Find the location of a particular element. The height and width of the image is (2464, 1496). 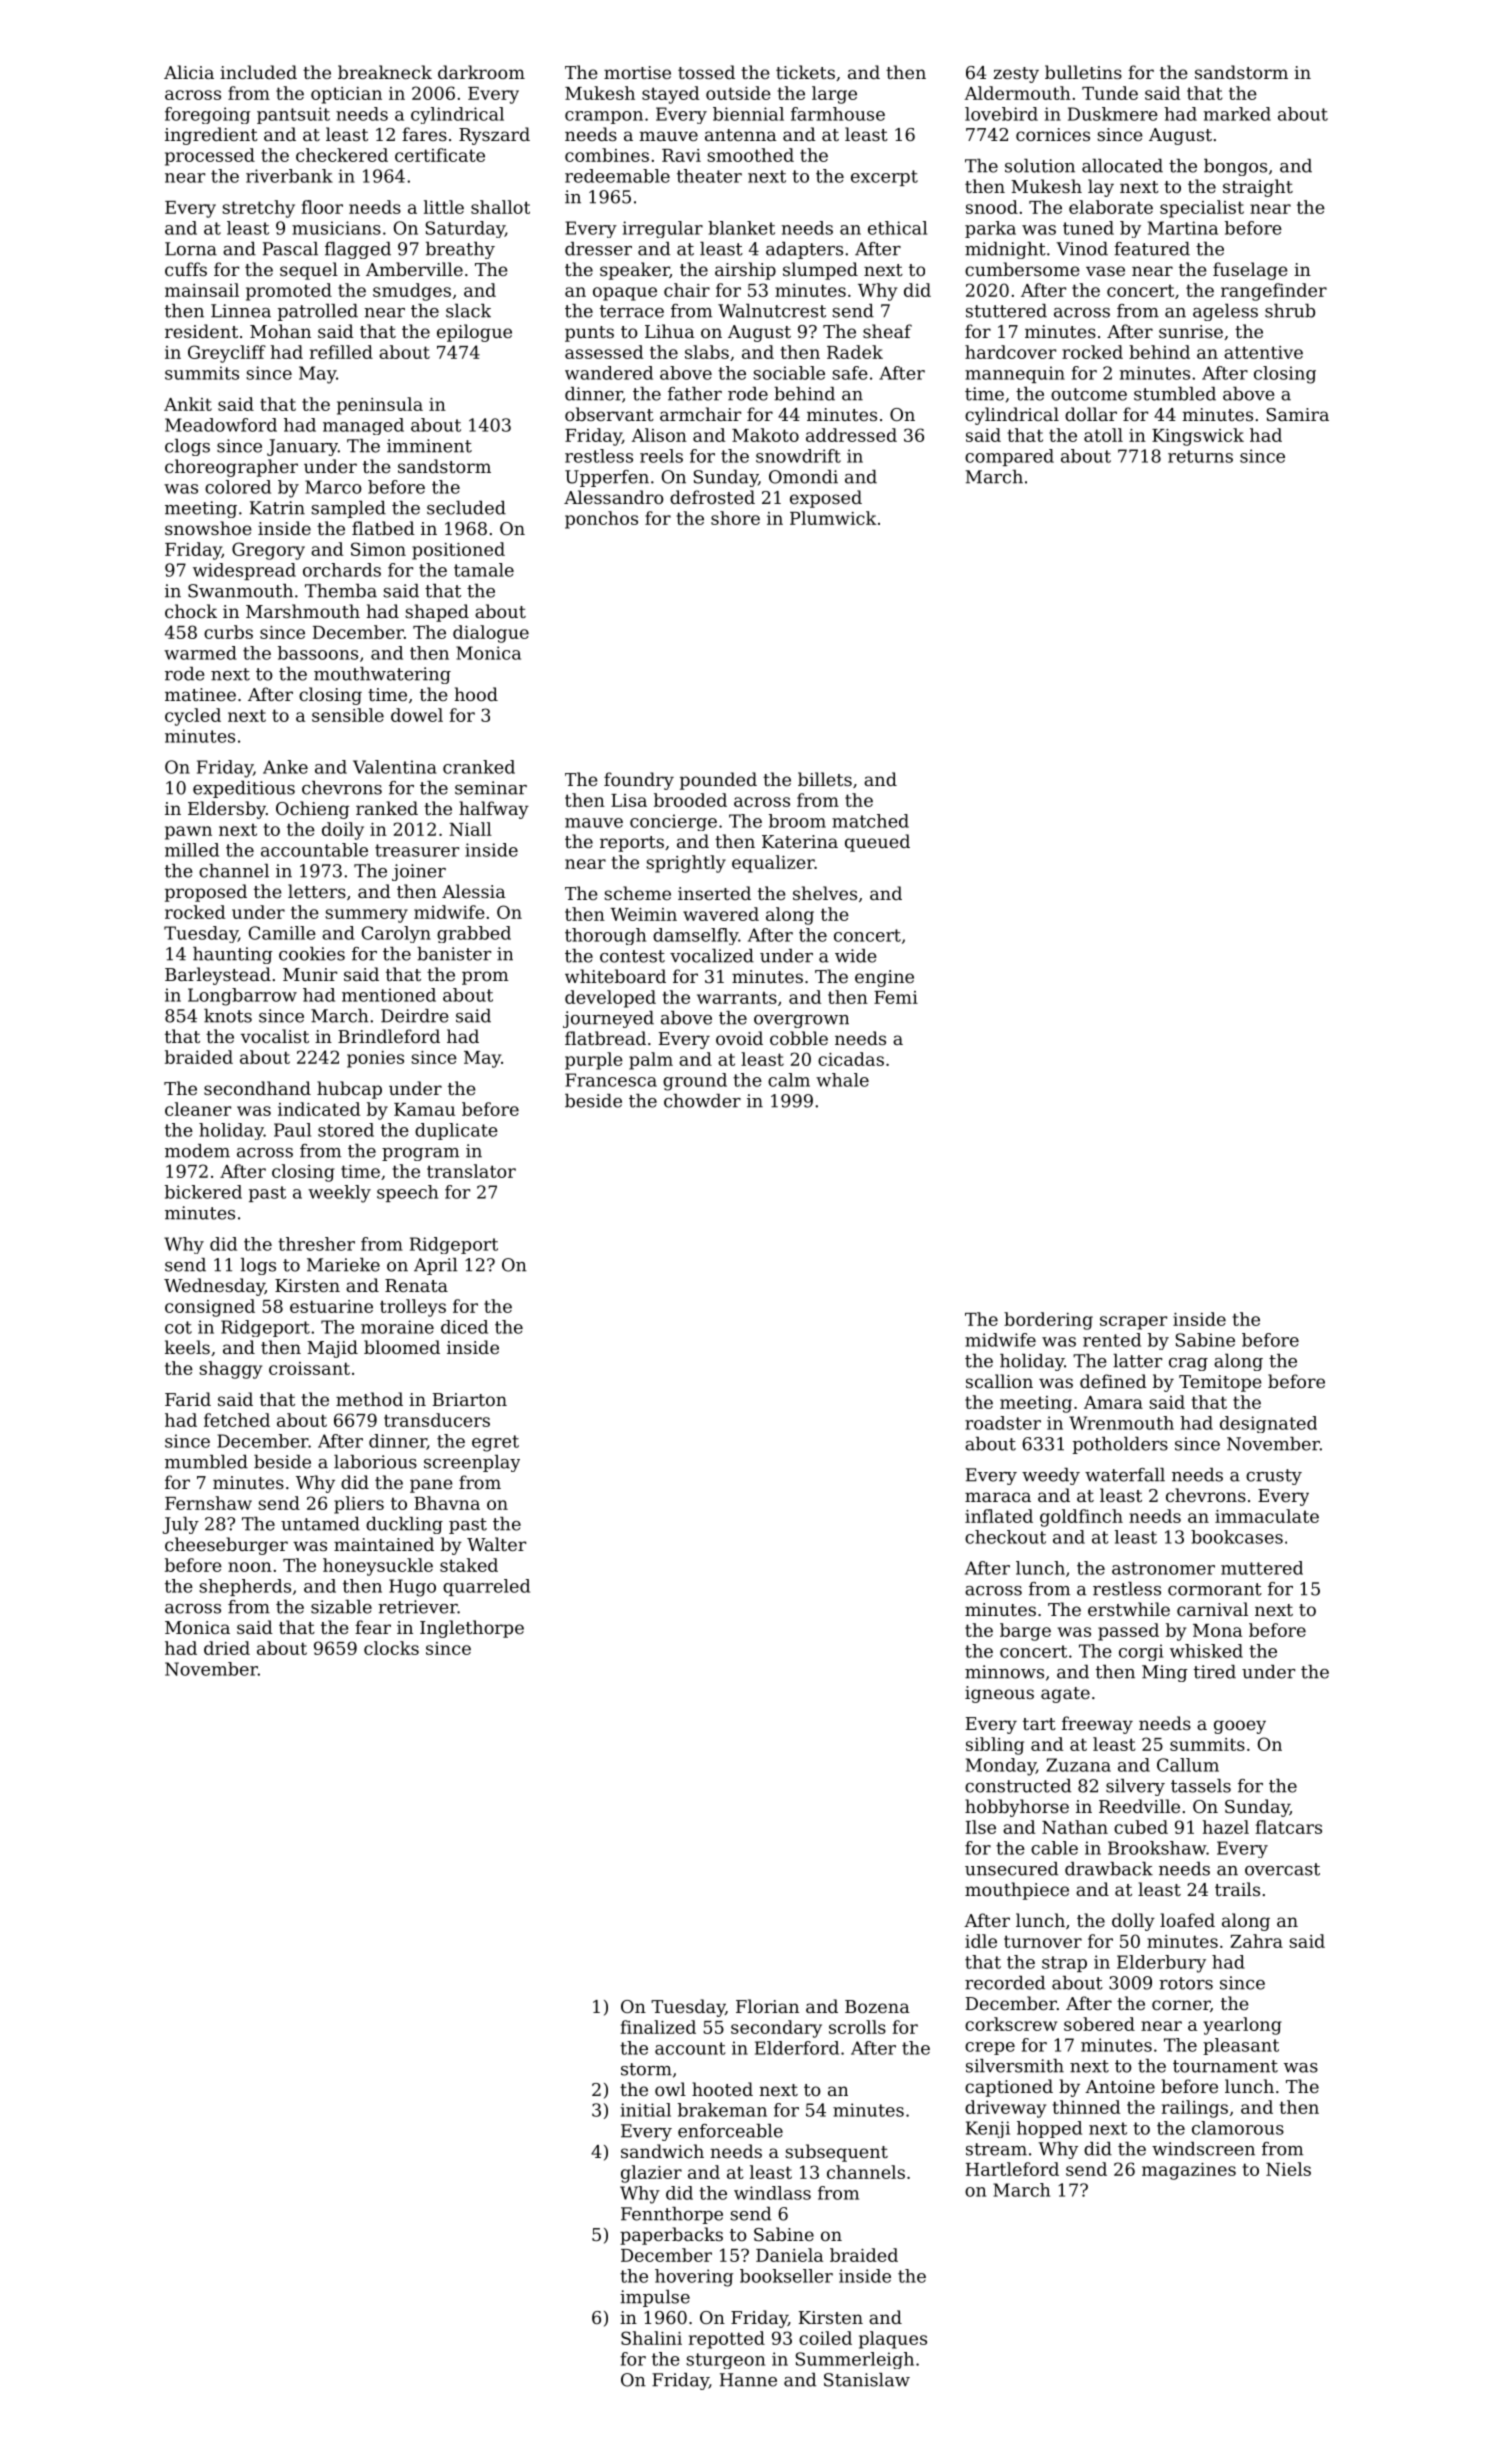

transducers is located at coordinates (437, 1420).
